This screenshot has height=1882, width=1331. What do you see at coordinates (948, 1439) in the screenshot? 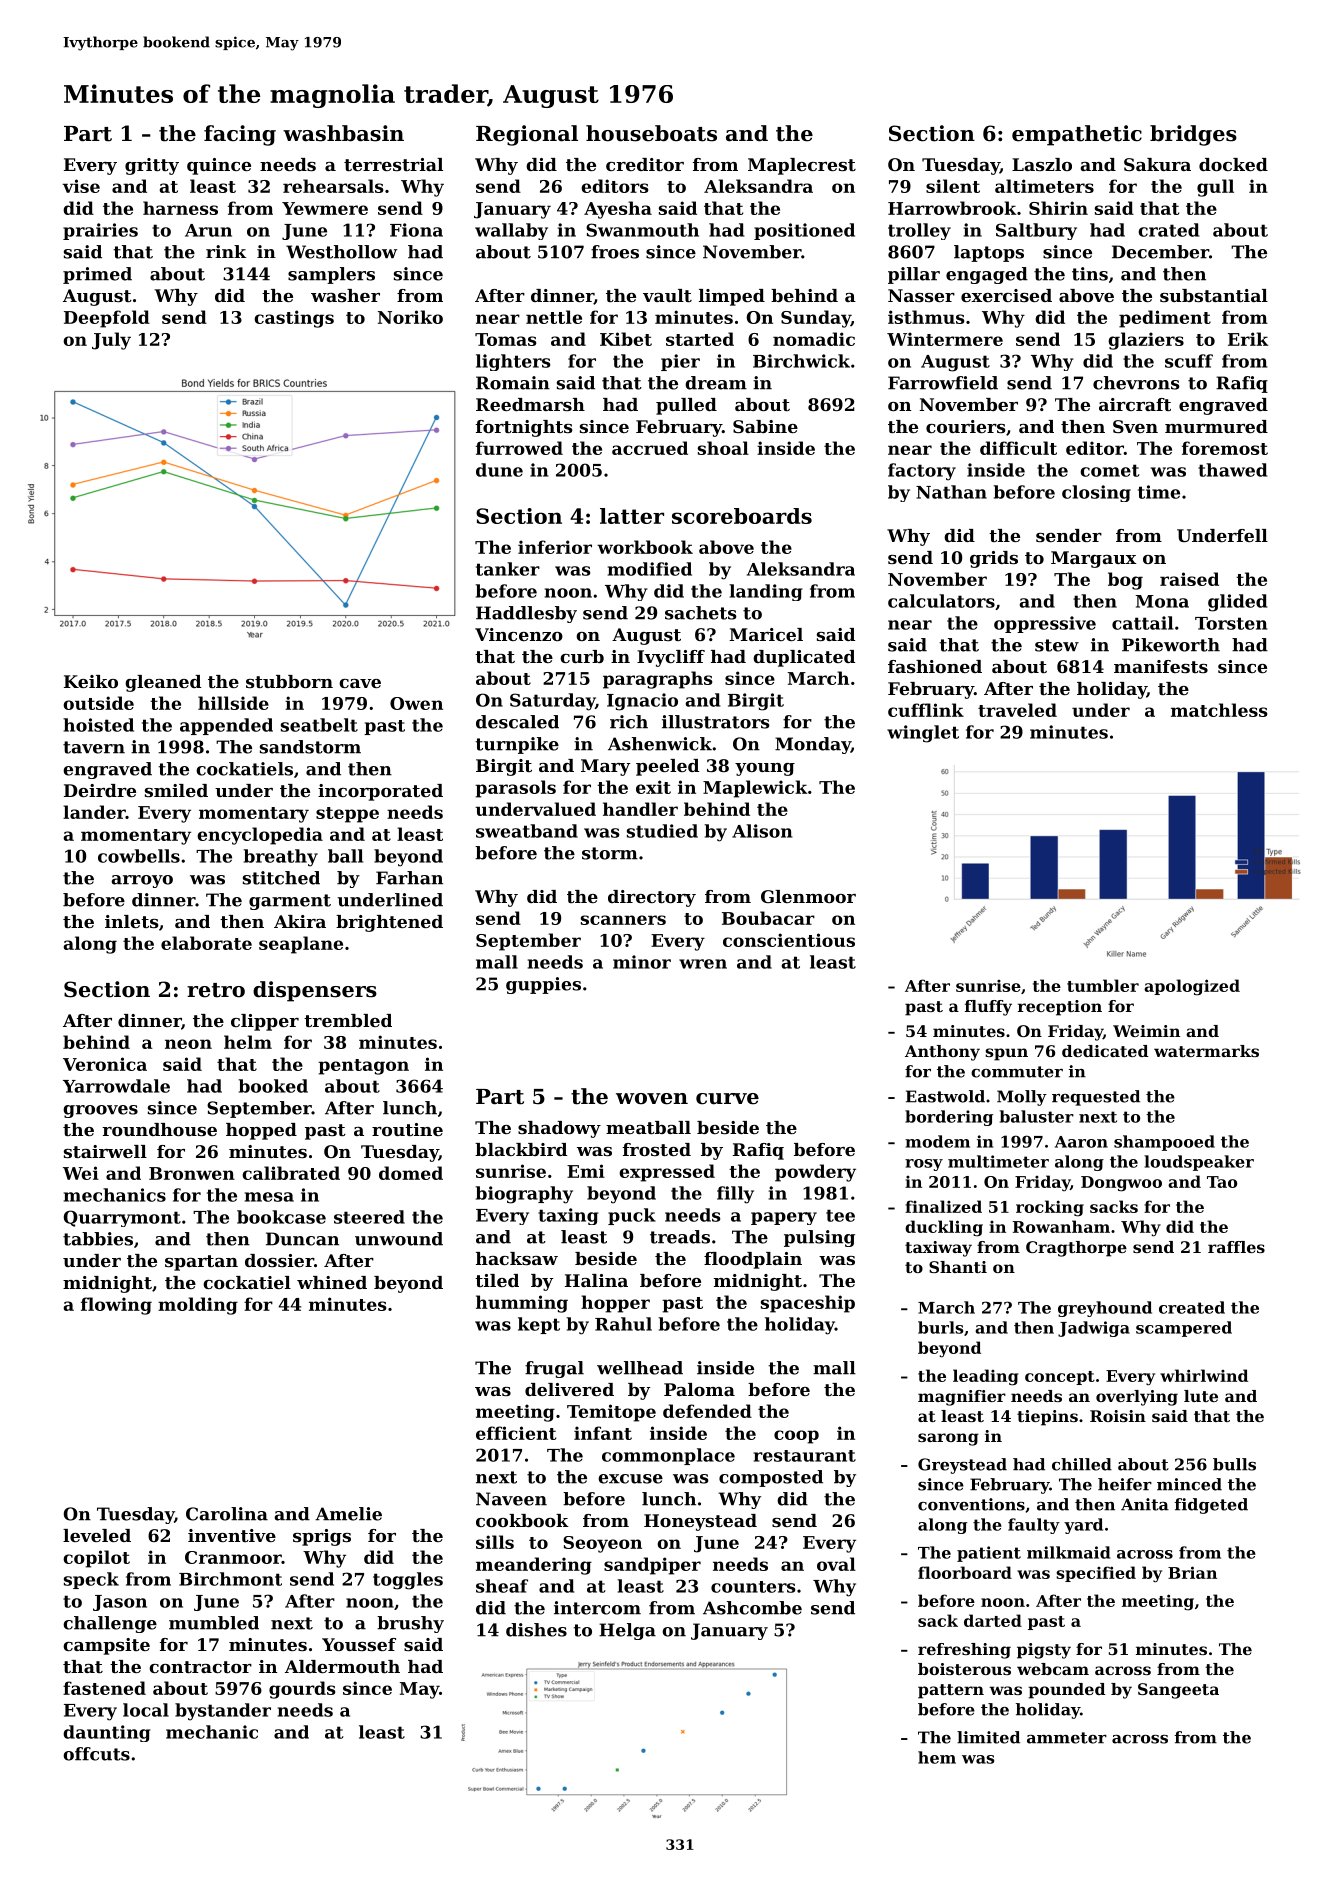
I see `sarong` at bounding box center [948, 1439].
